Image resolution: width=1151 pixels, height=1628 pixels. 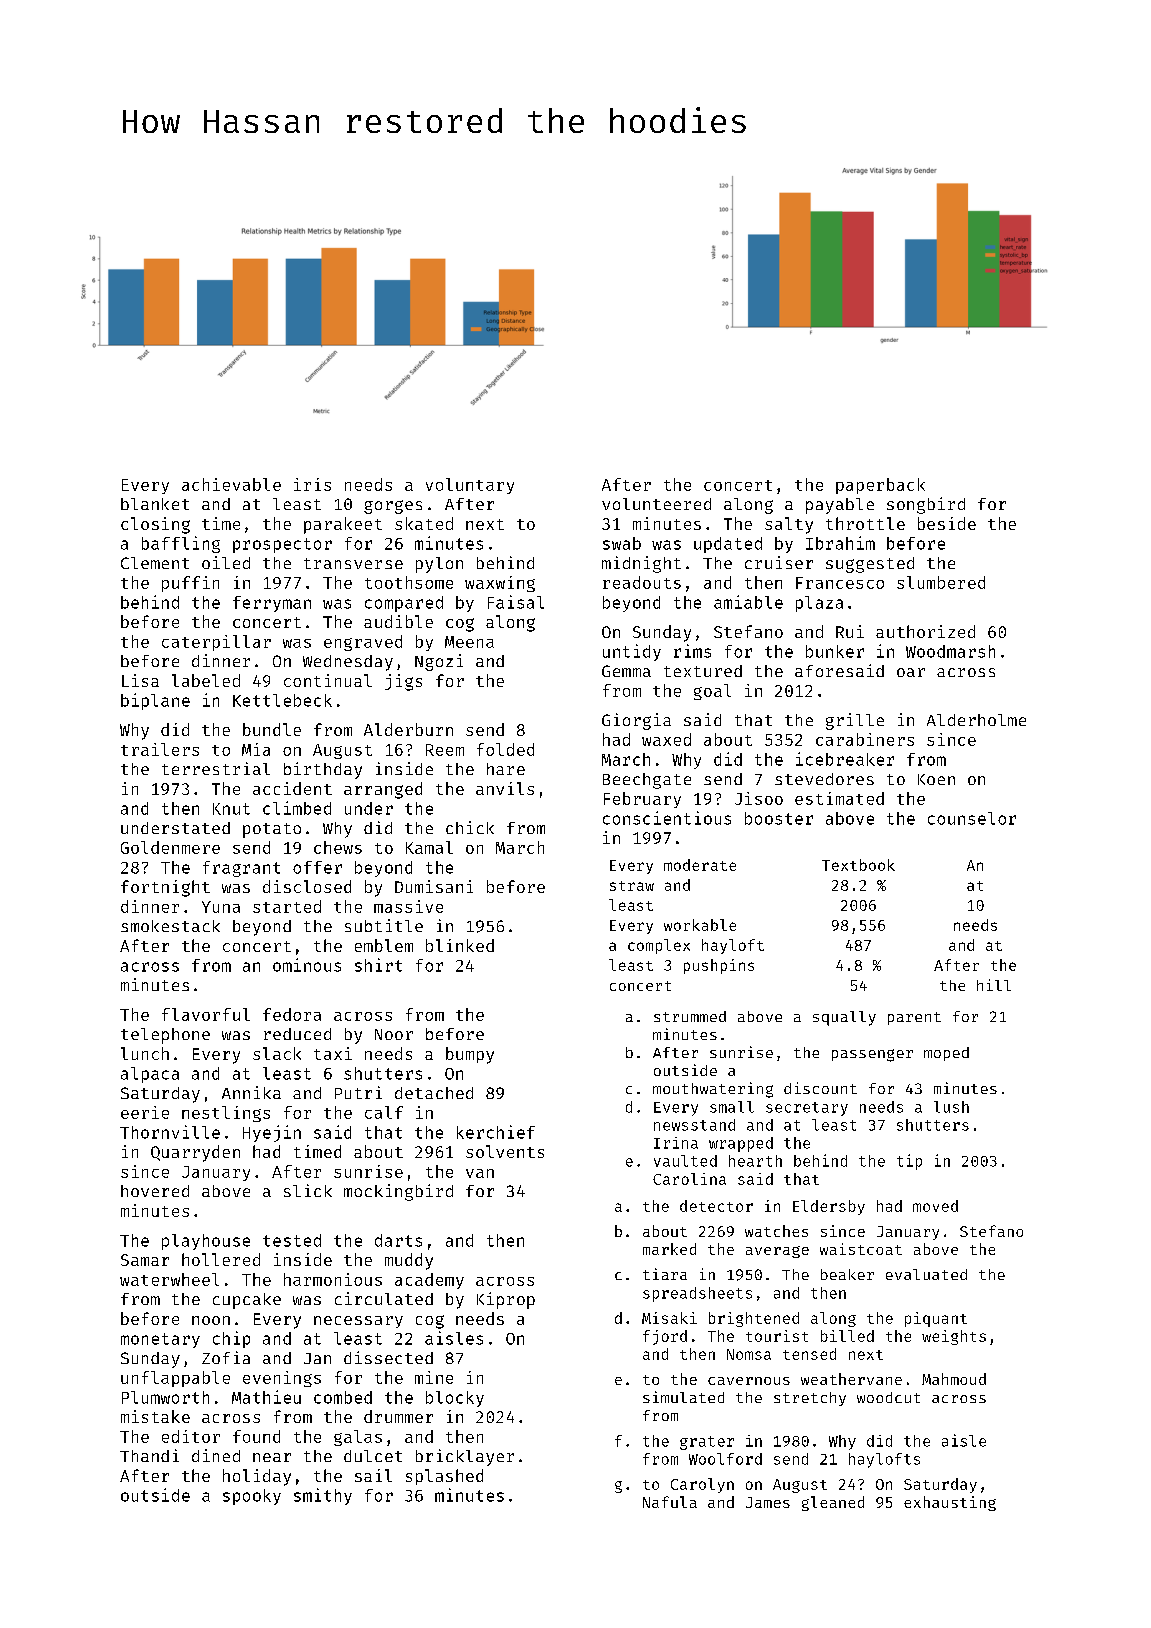 What do you see at coordinates (500, 584) in the screenshot?
I see `waxwing` at bounding box center [500, 584].
